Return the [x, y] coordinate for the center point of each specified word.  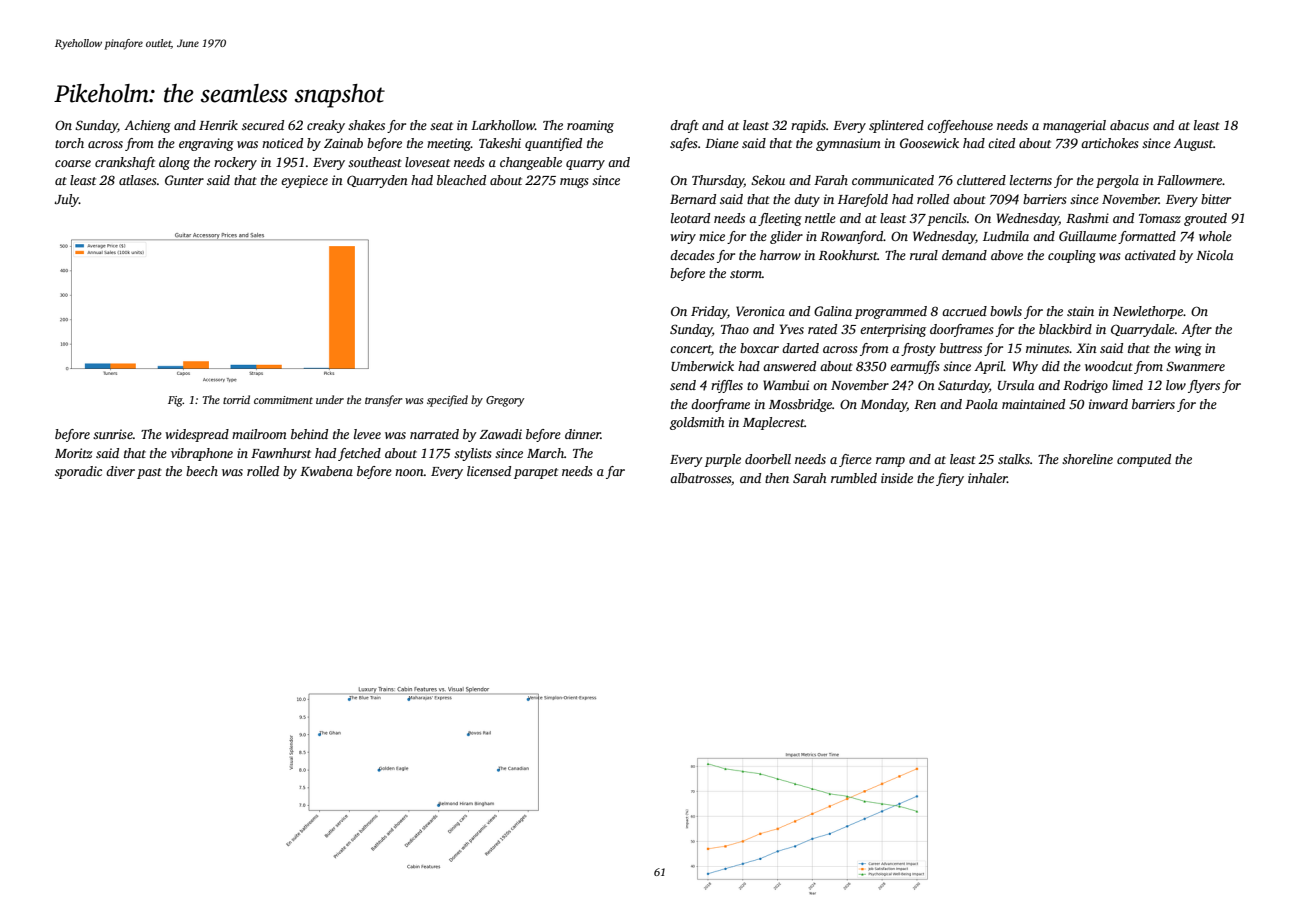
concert [691, 350]
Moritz [73, 453]
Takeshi [500, 143]
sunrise [113, 434]
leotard [690, 218]
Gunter [184, 180]
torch [69, 143]
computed [1144, 460]
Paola [981, 404]
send [683, 385]
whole [1215, 236]
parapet [536, 473]
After [1196, 330]
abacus [1129, 125]
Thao [735, 329]
